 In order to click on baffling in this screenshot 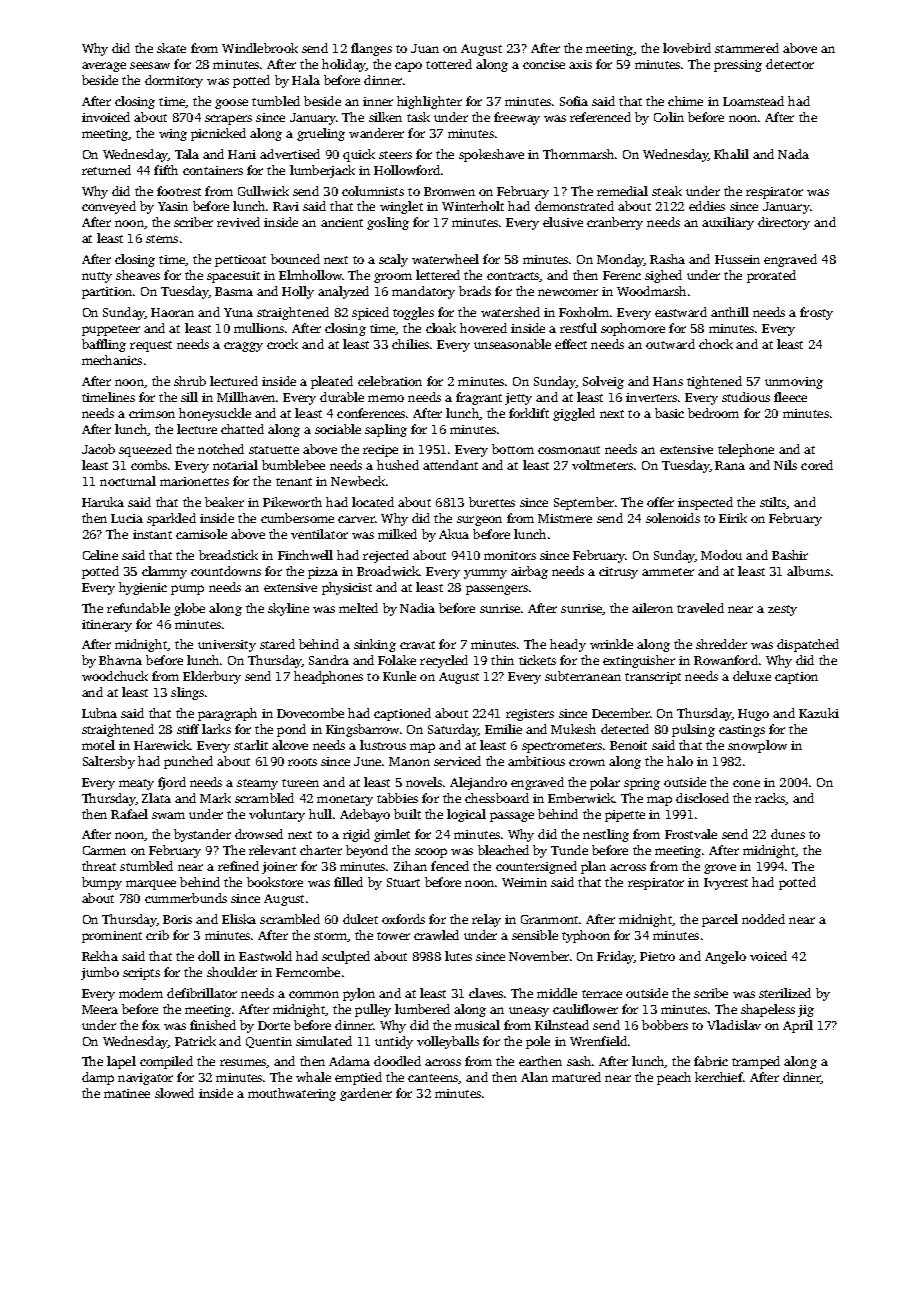, I will do `click(104, 345)`.
